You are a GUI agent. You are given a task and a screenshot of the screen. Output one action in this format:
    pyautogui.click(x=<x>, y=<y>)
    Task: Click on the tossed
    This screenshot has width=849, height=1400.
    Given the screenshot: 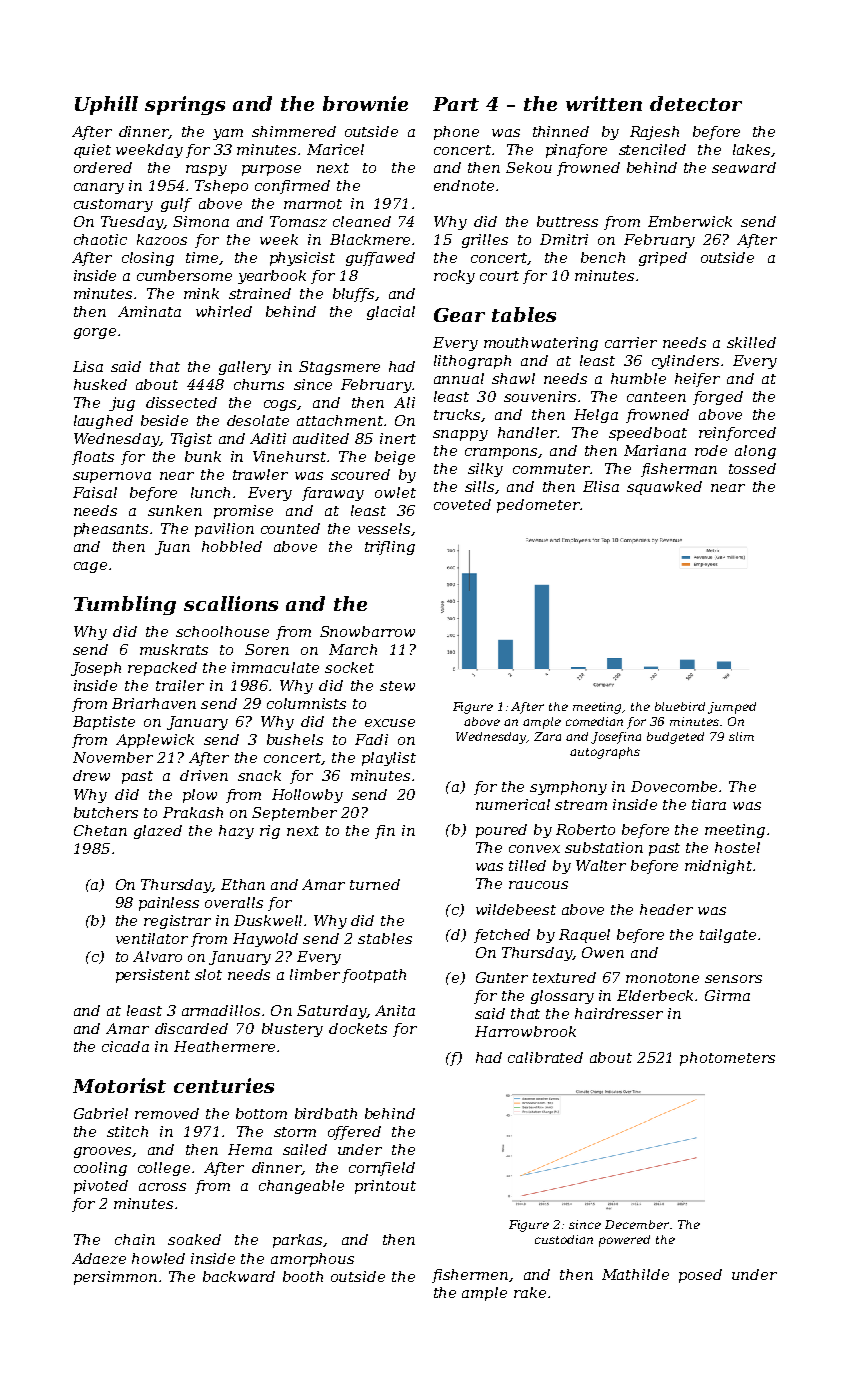 What is the action you would take?
    pyautogui.click(x=752, y=468)
